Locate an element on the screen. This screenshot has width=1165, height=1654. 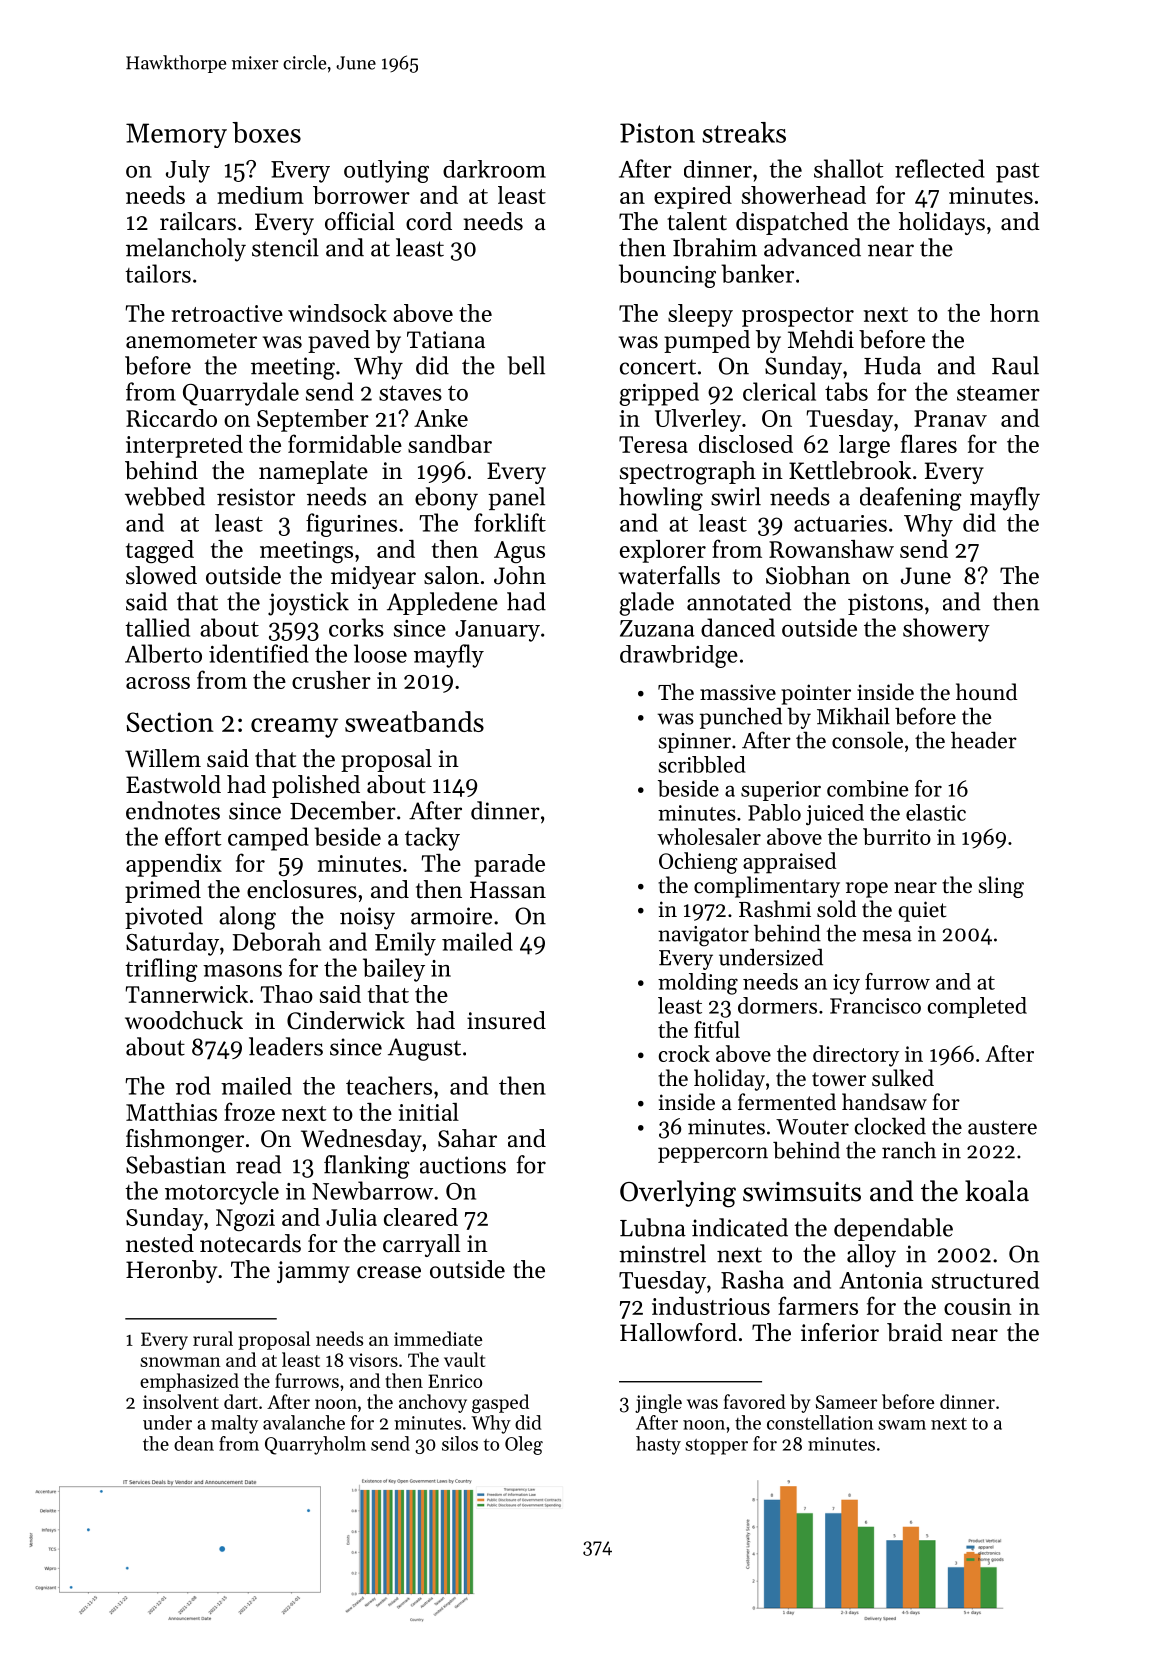
parade is located at coordinates (509, 865).
